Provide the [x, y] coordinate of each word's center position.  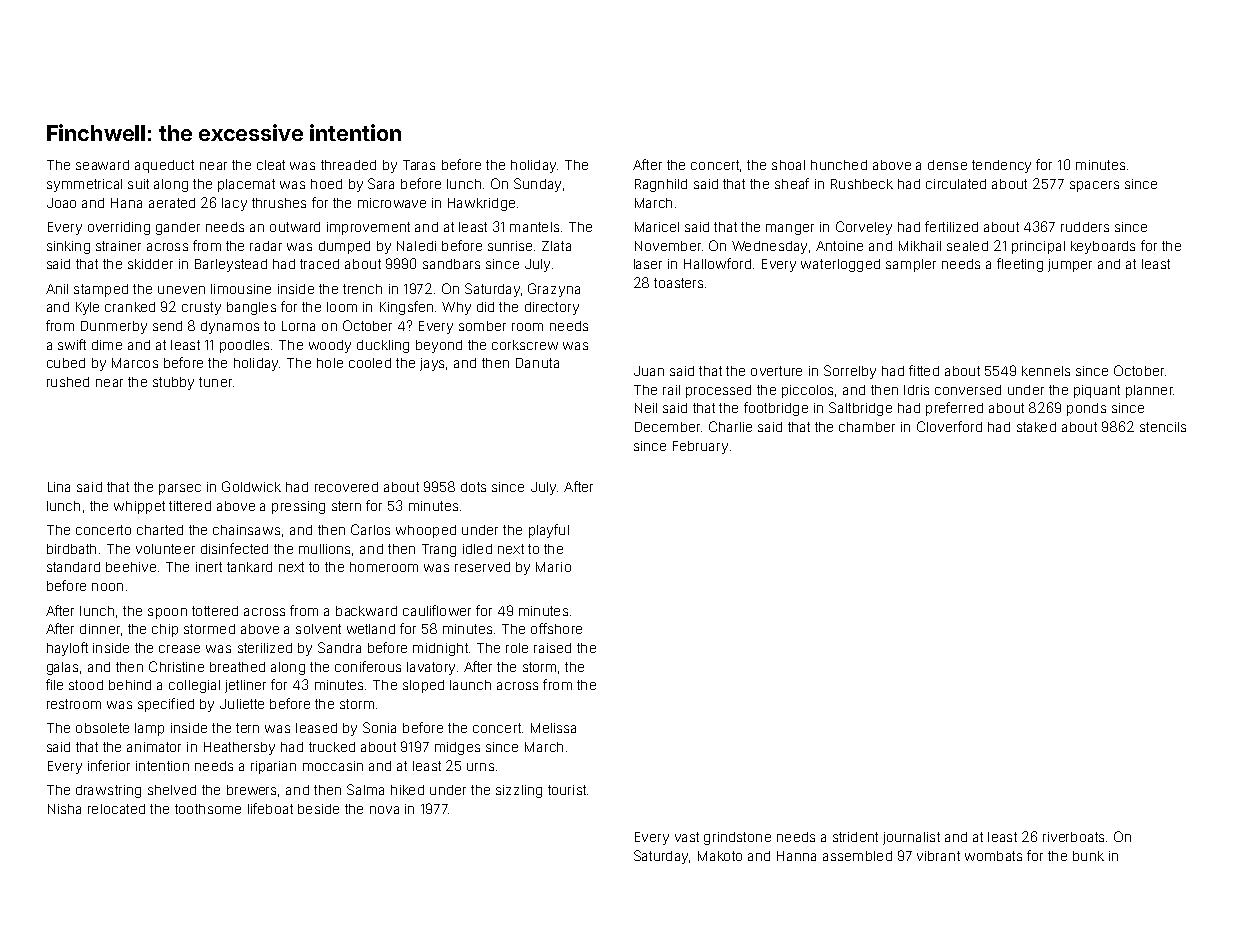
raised [552, 648]
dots [473, 487]
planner [1149, 391]
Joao [61, 203]
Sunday [537, 185]
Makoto [720, 856]
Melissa [553, 728]
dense [947, 165]
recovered [346, 487]
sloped [423, 686]
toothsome [208, 809]
